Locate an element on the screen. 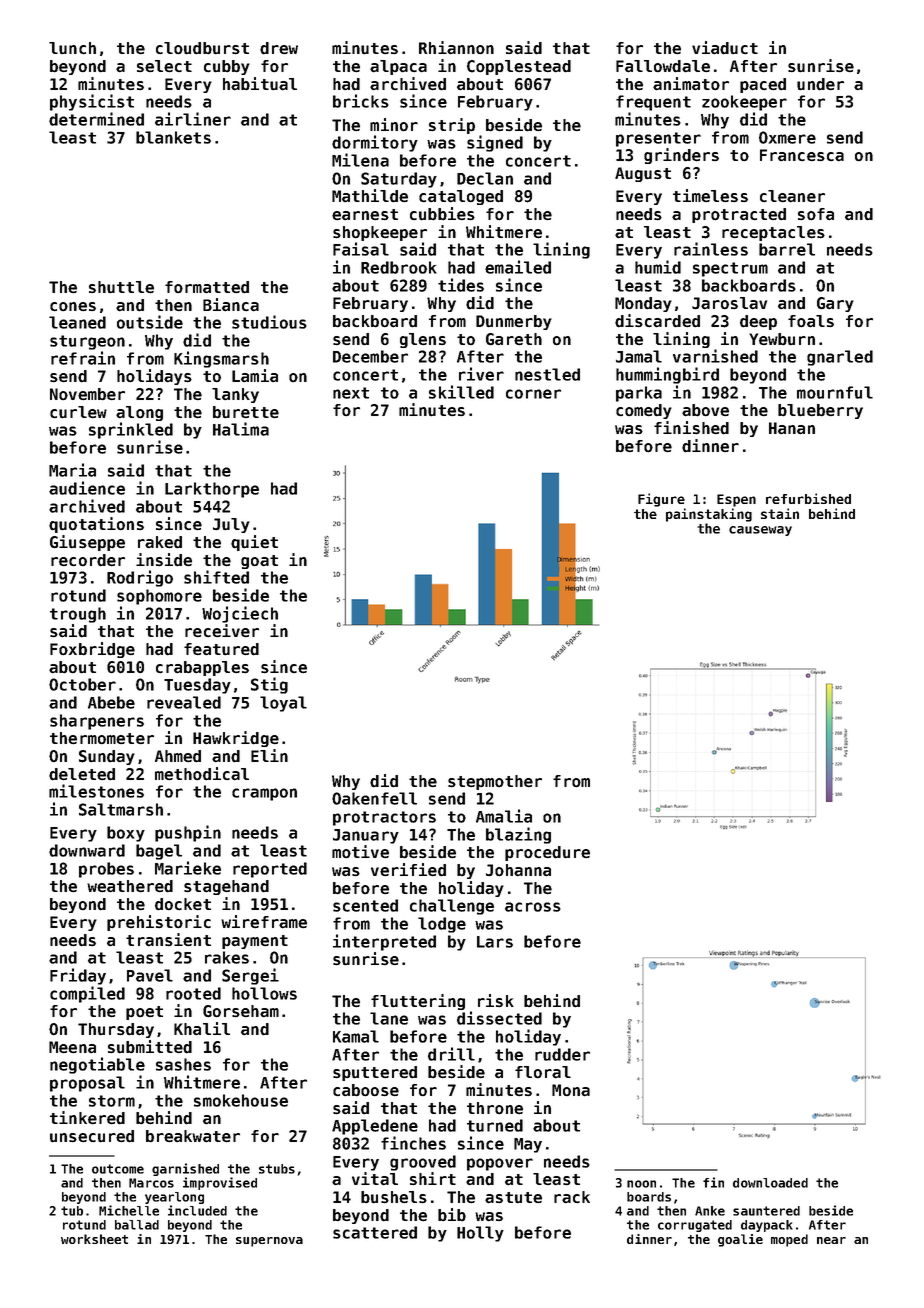  rudder is located at coordinates (562, 1054).
